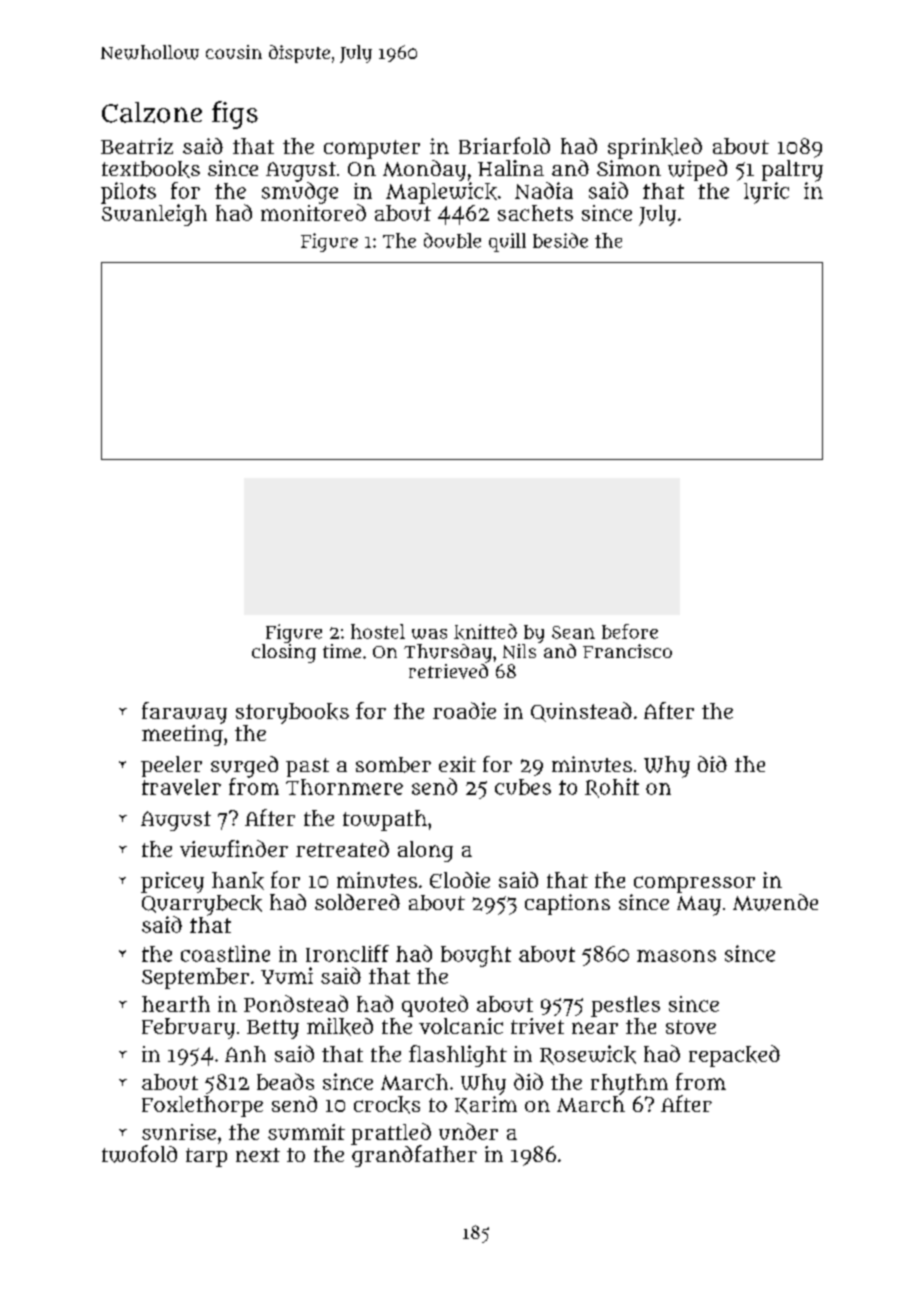 The width and height of the screenshot is (924, 1311). Describe the element at coordinates (792, 171) in the screenshot. I see `paltry` at that location.
